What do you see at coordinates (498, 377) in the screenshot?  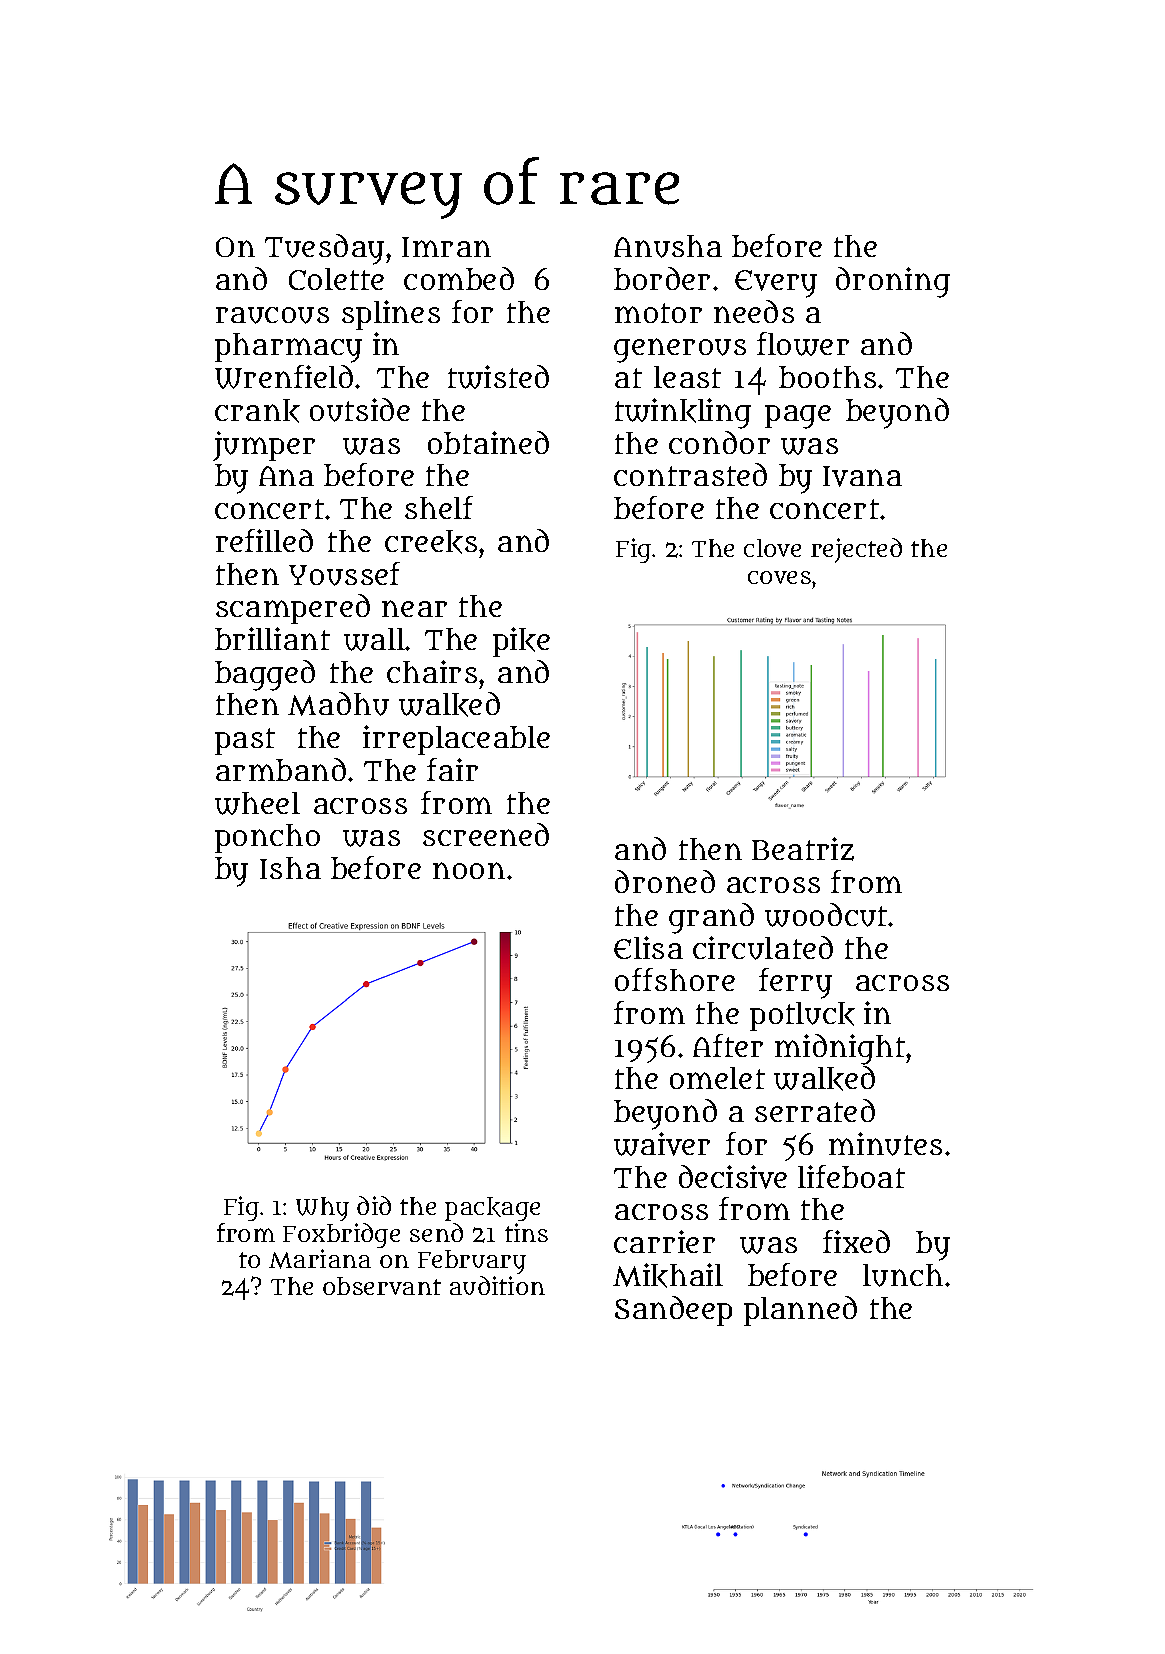 I see `twisted` at bounding box center [498, 377].
